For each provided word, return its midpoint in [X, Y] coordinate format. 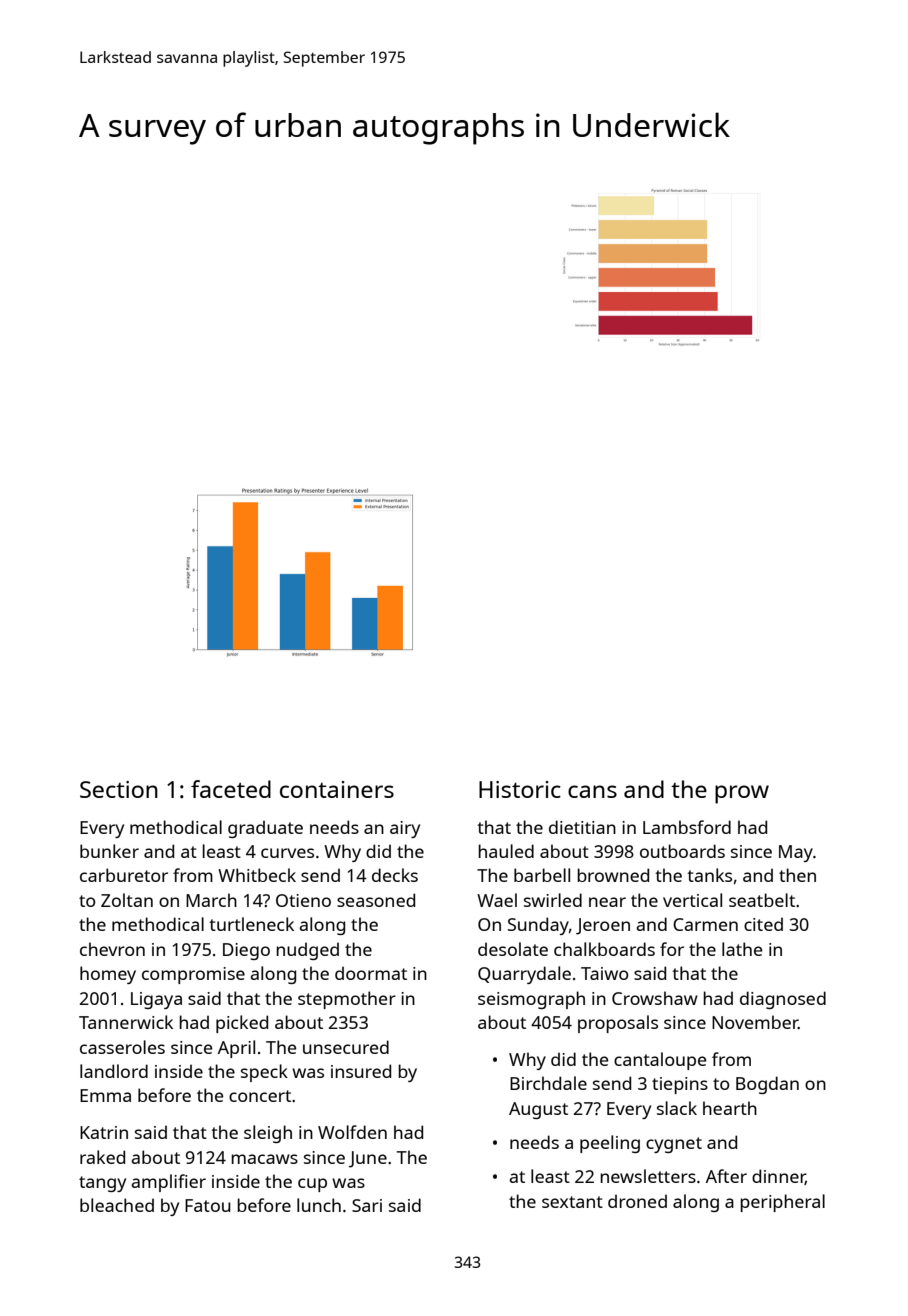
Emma [105, 1095]
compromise [193, 975]
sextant [572, 1202]
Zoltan [127, 900]
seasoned [376, 900]
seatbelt [762, 900]
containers [337, 789]
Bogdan [767, 1085]
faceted [231, 789]
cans [592, 791]
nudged [307, 951]
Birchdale [548, 1083]
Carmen [705, 924]
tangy [102, 1184]
